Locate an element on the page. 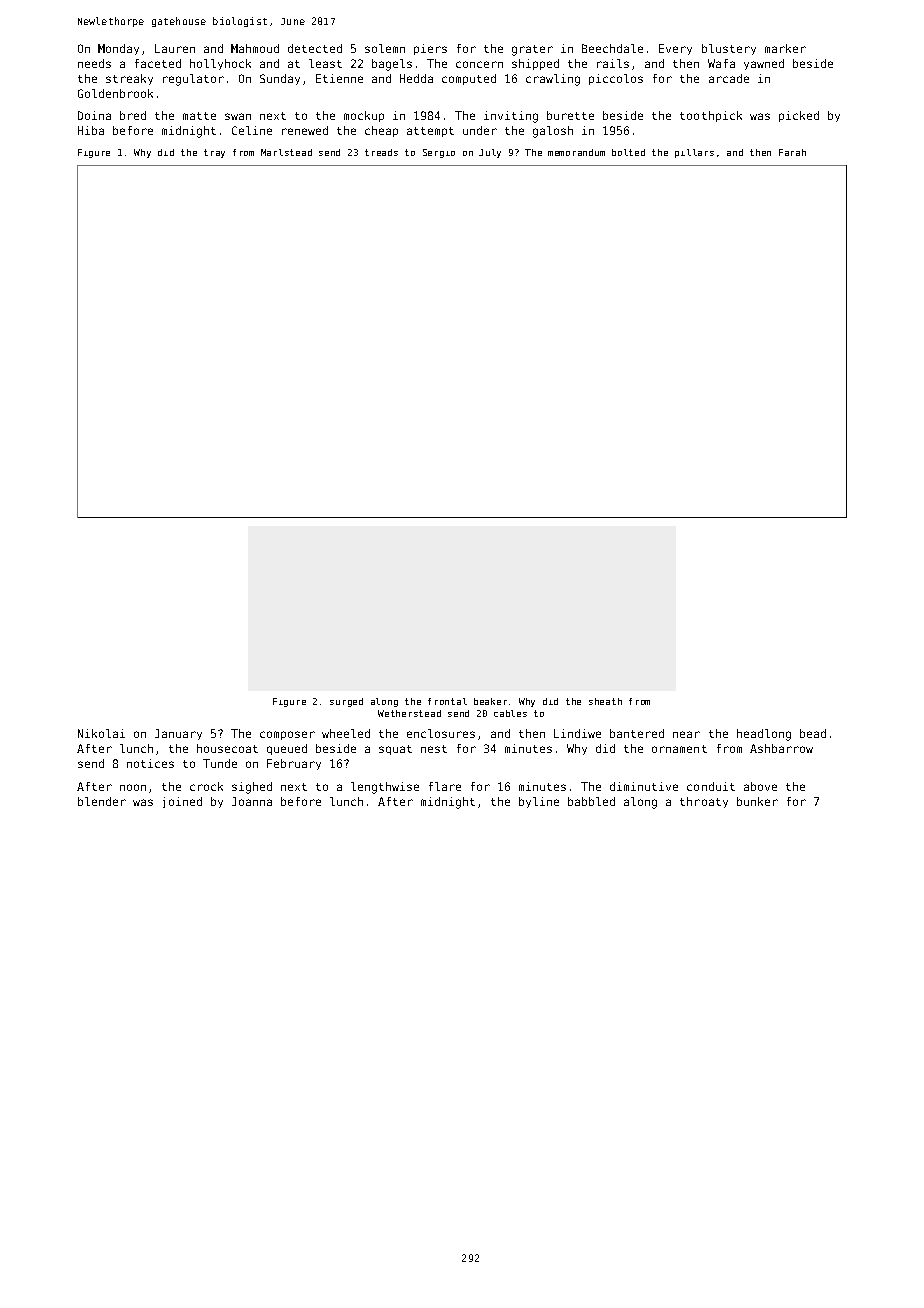 This document has height=1308, width=924. Sergio is located at coordinates (439, 153).
